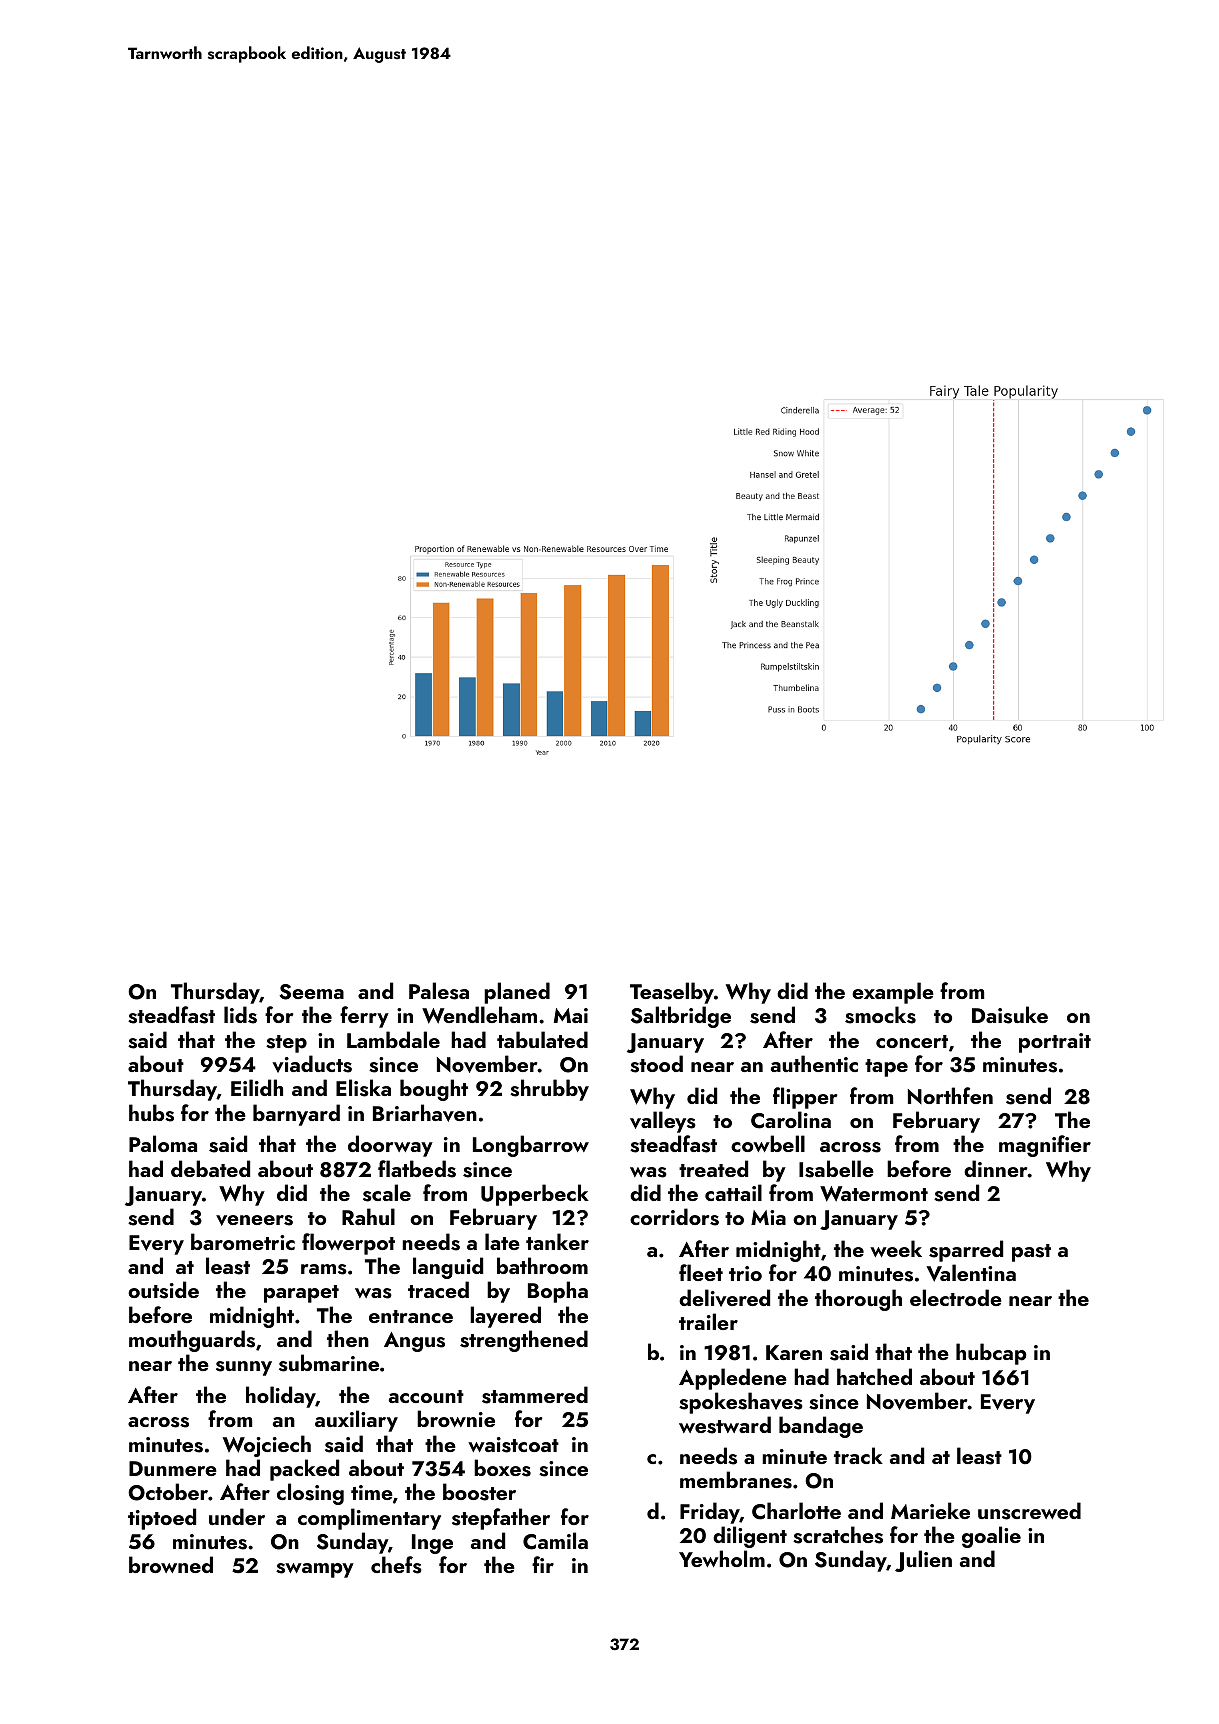  I want to click on track, so click(858, 1455).
